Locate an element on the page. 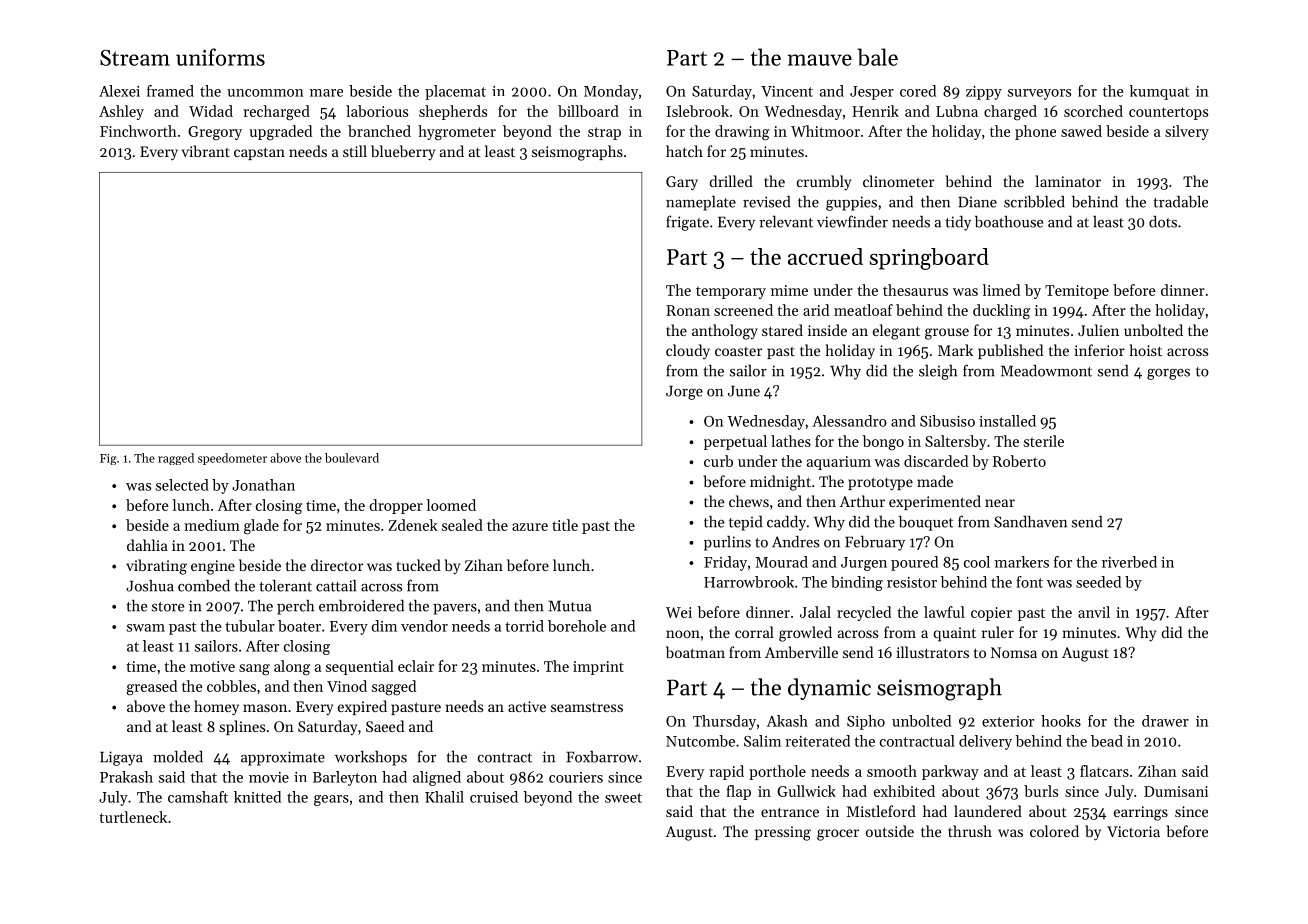 This image has width=1308, height=924. quaint is located at coordinates (954, 634).
